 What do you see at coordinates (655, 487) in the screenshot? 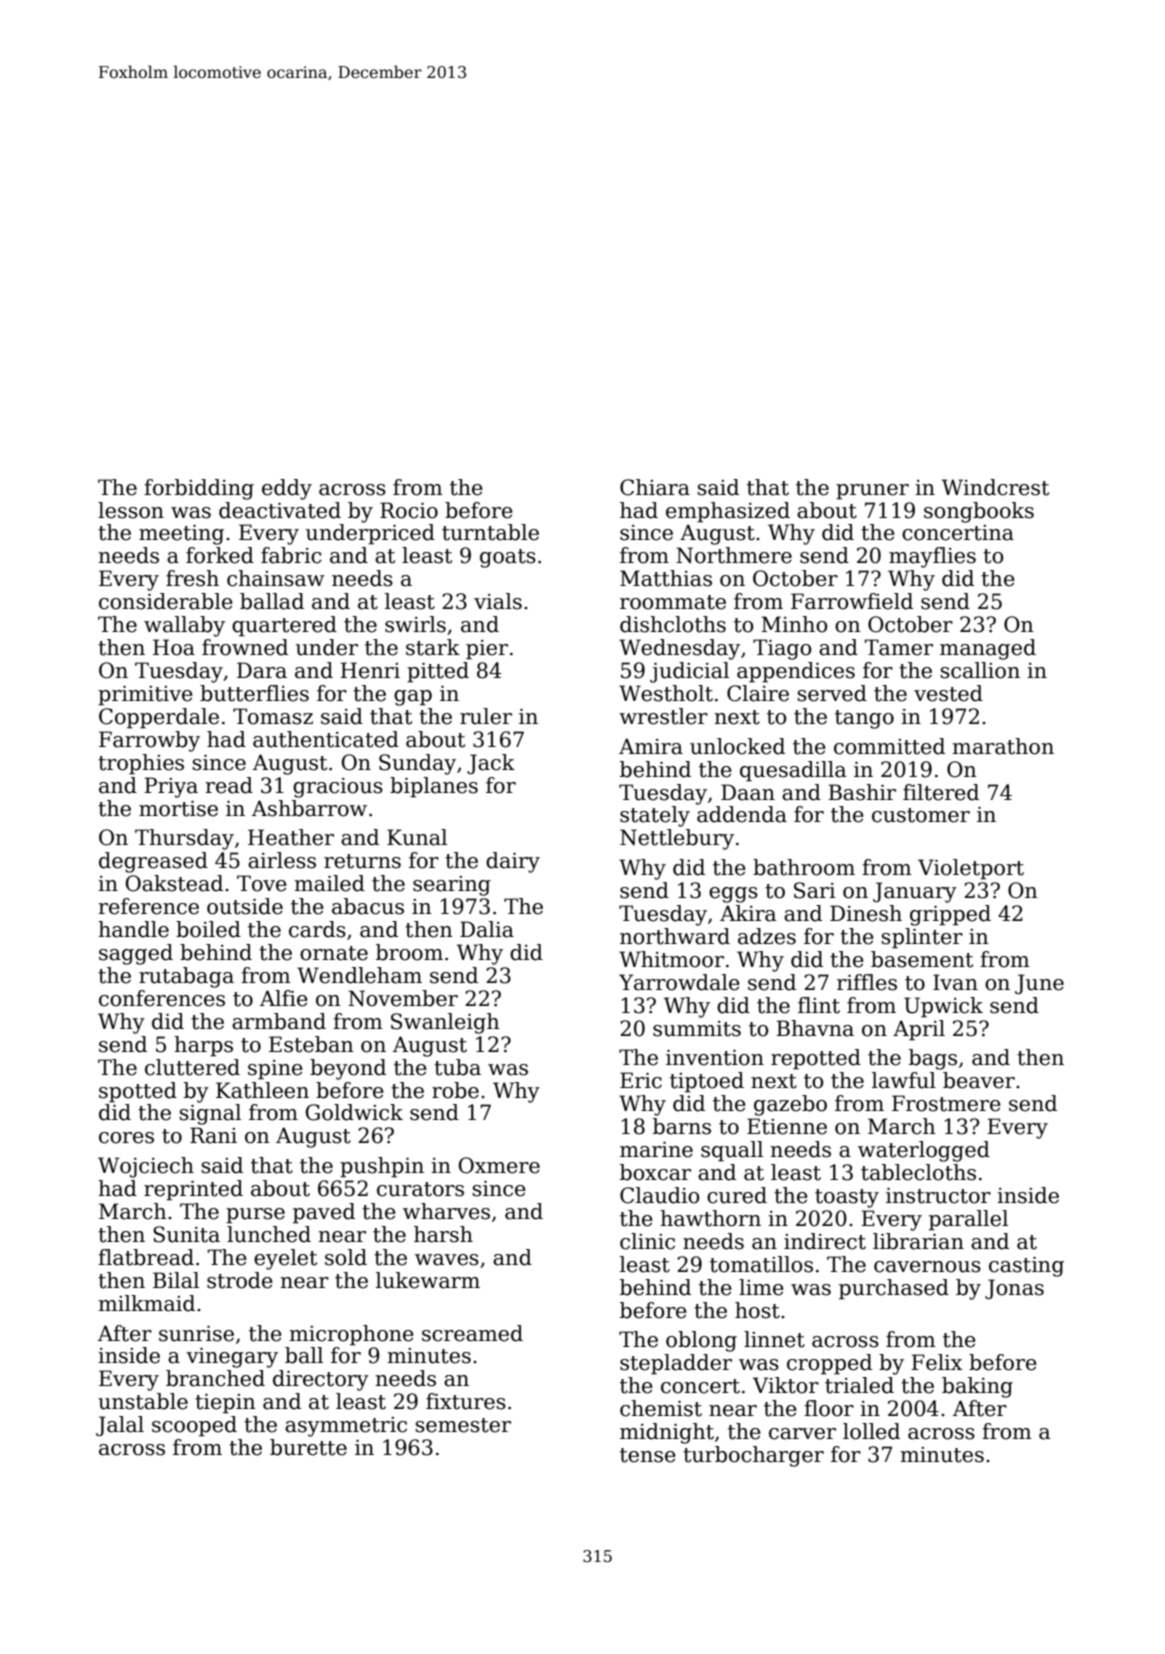
I see `Chiara` at bounding box center [655, 487].
